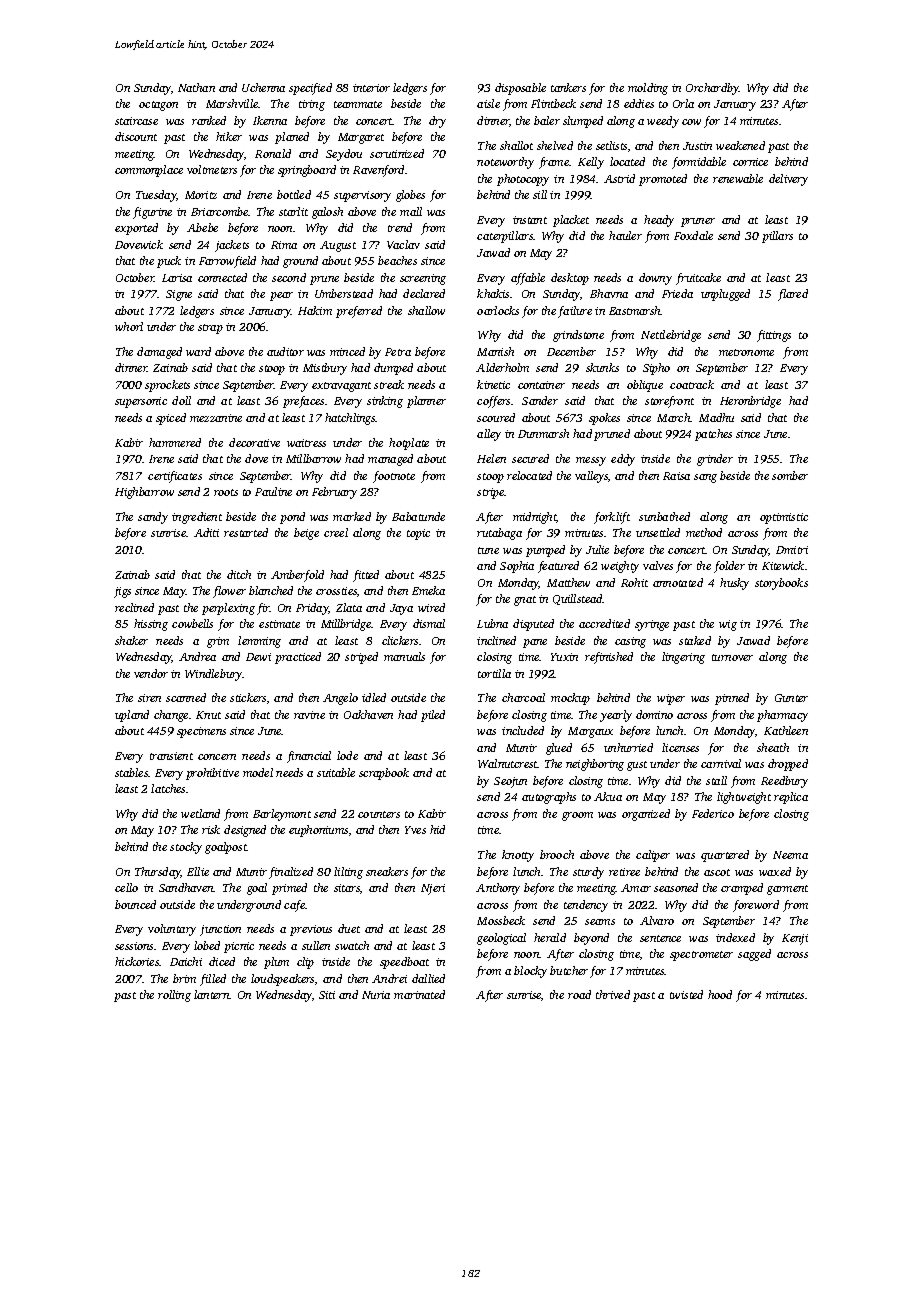 Image resolution: width=924 pixels, height=1308 pixels. I want to click on Jaya, so click(401, 609).
